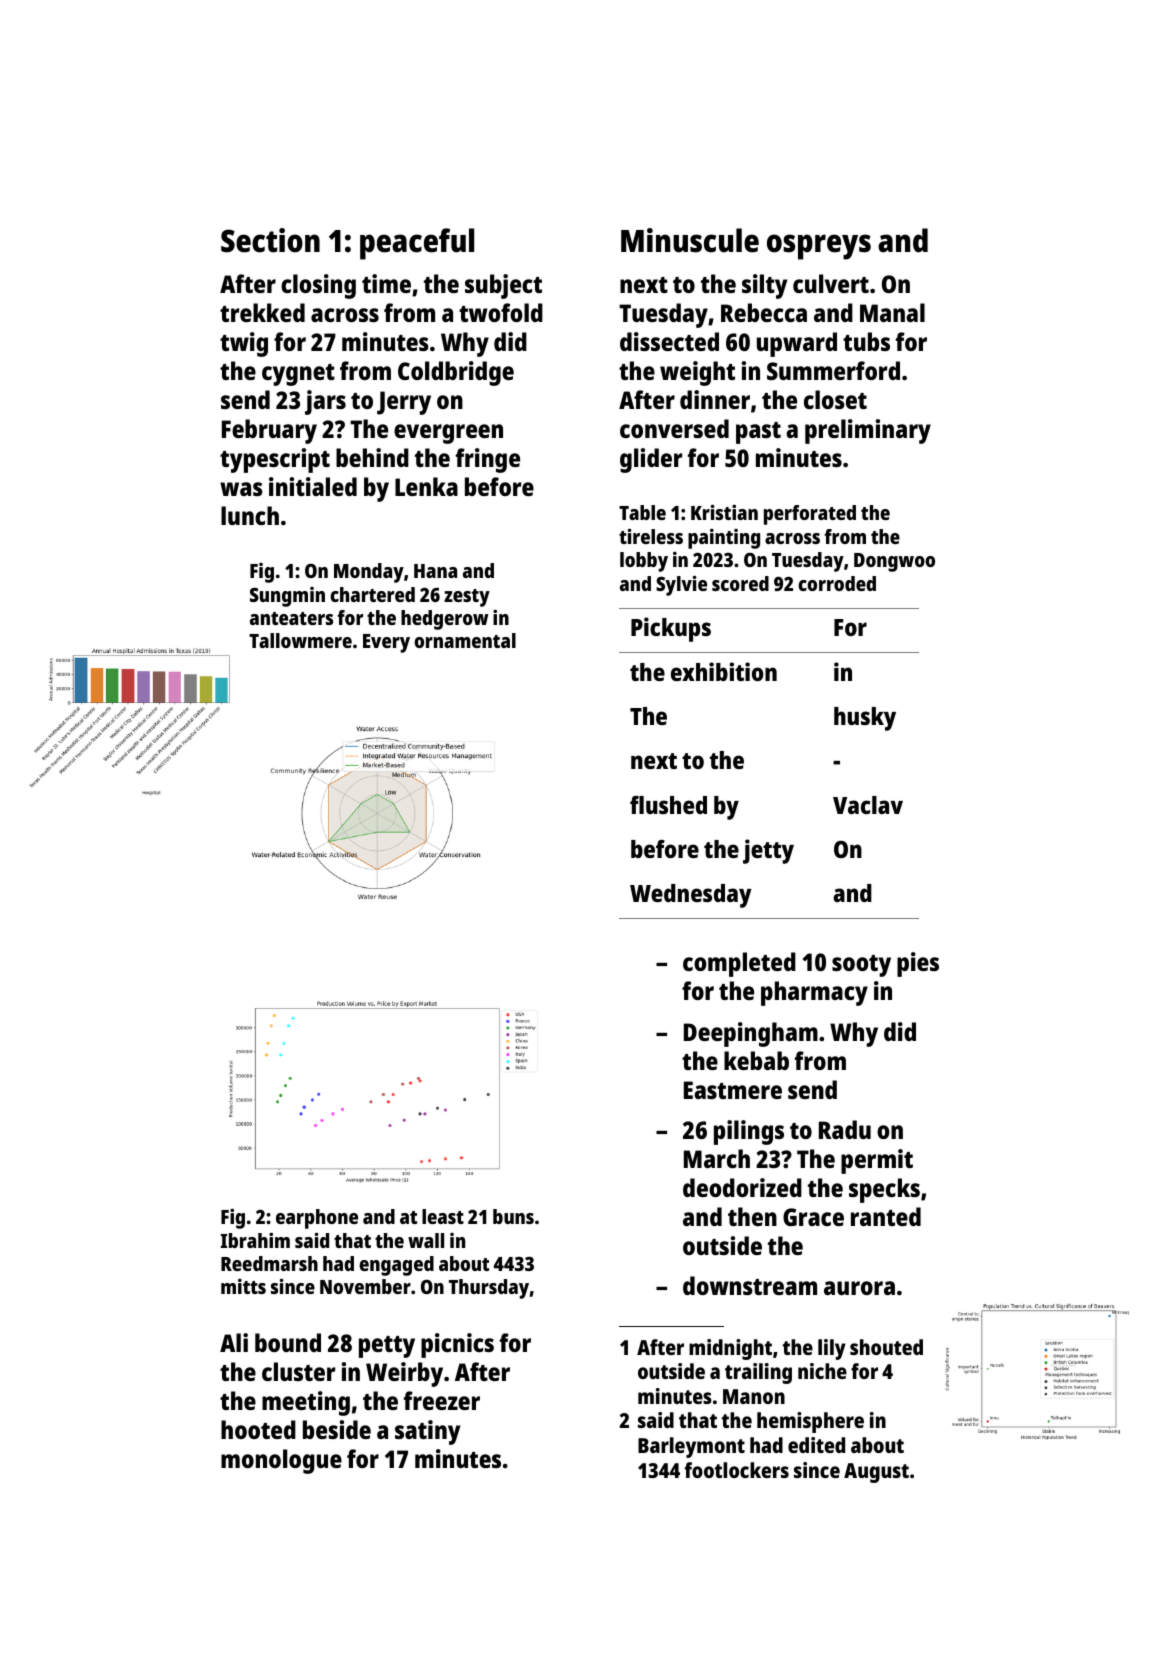 The height and width of the screenshot is (1654, 1165). What do you see at coordinates (861, 966) in the screenshot?
I see `sooty` at bounding box center [861, 966].
